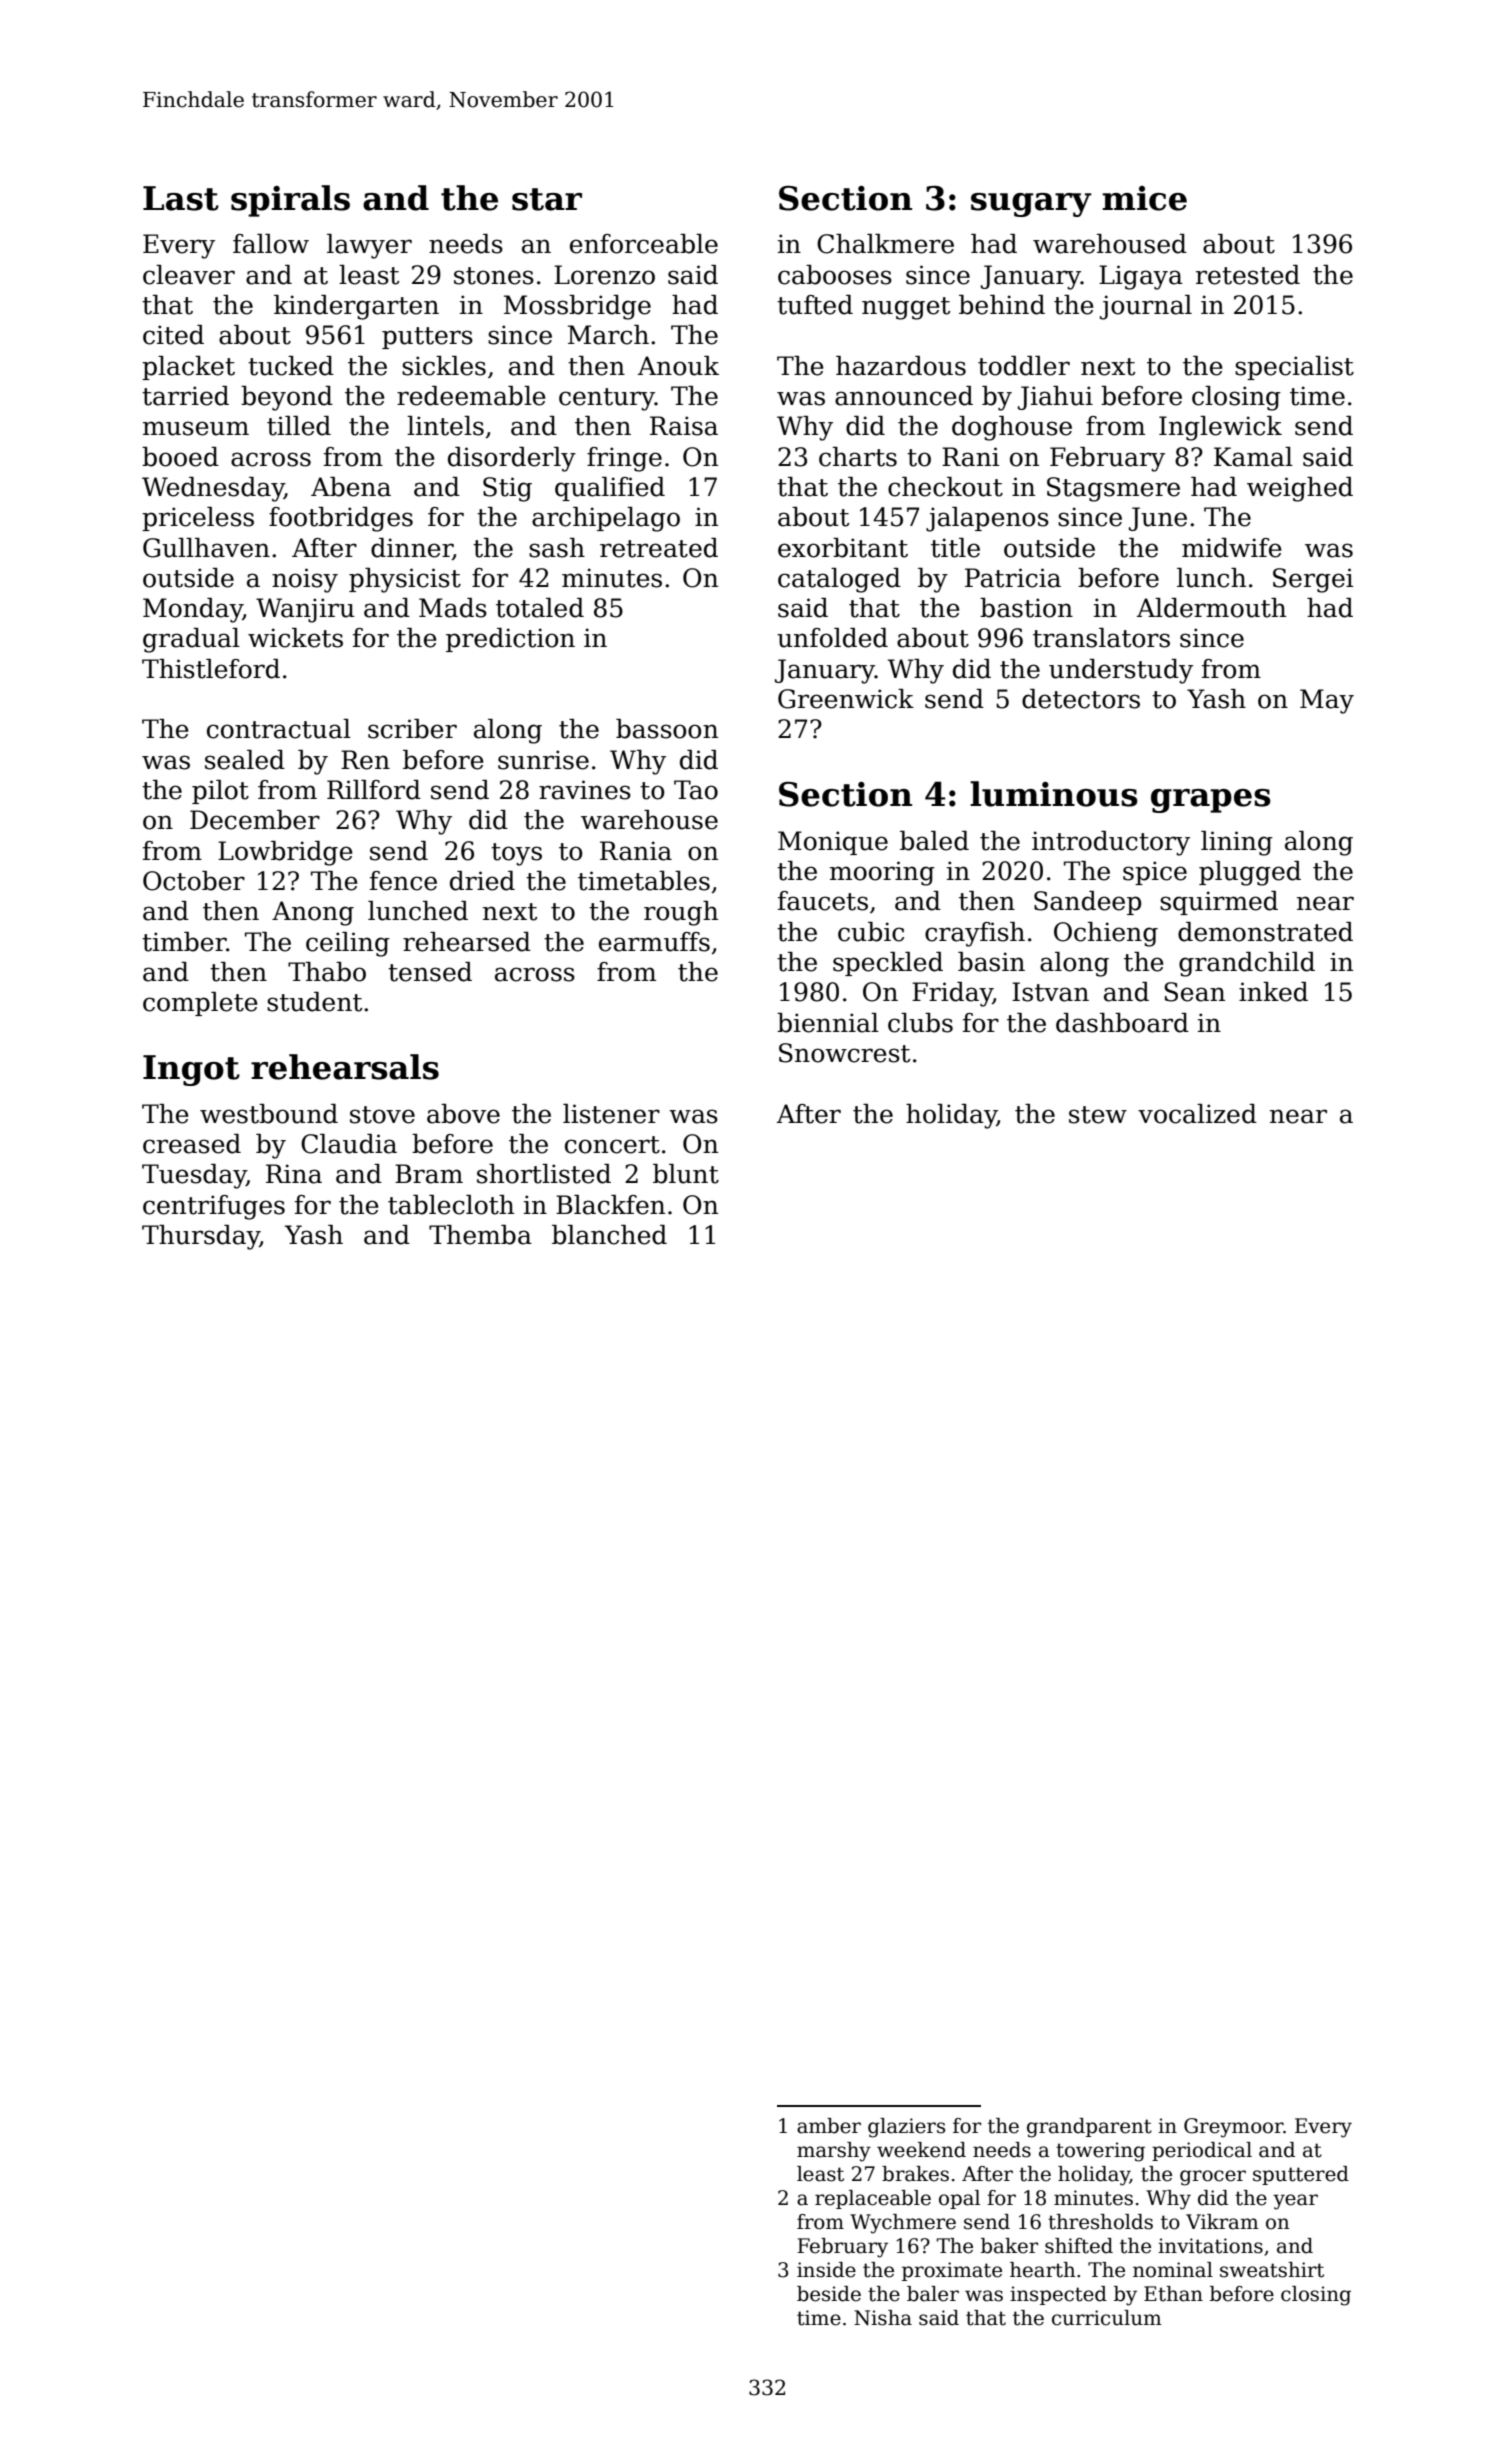 Image resolution: width=1496 pixels, height=2464 pixels. What do you see at coordinates (1197, 1114) in the document?
I see `vocalized` at bounding box center [1197, 1114].
